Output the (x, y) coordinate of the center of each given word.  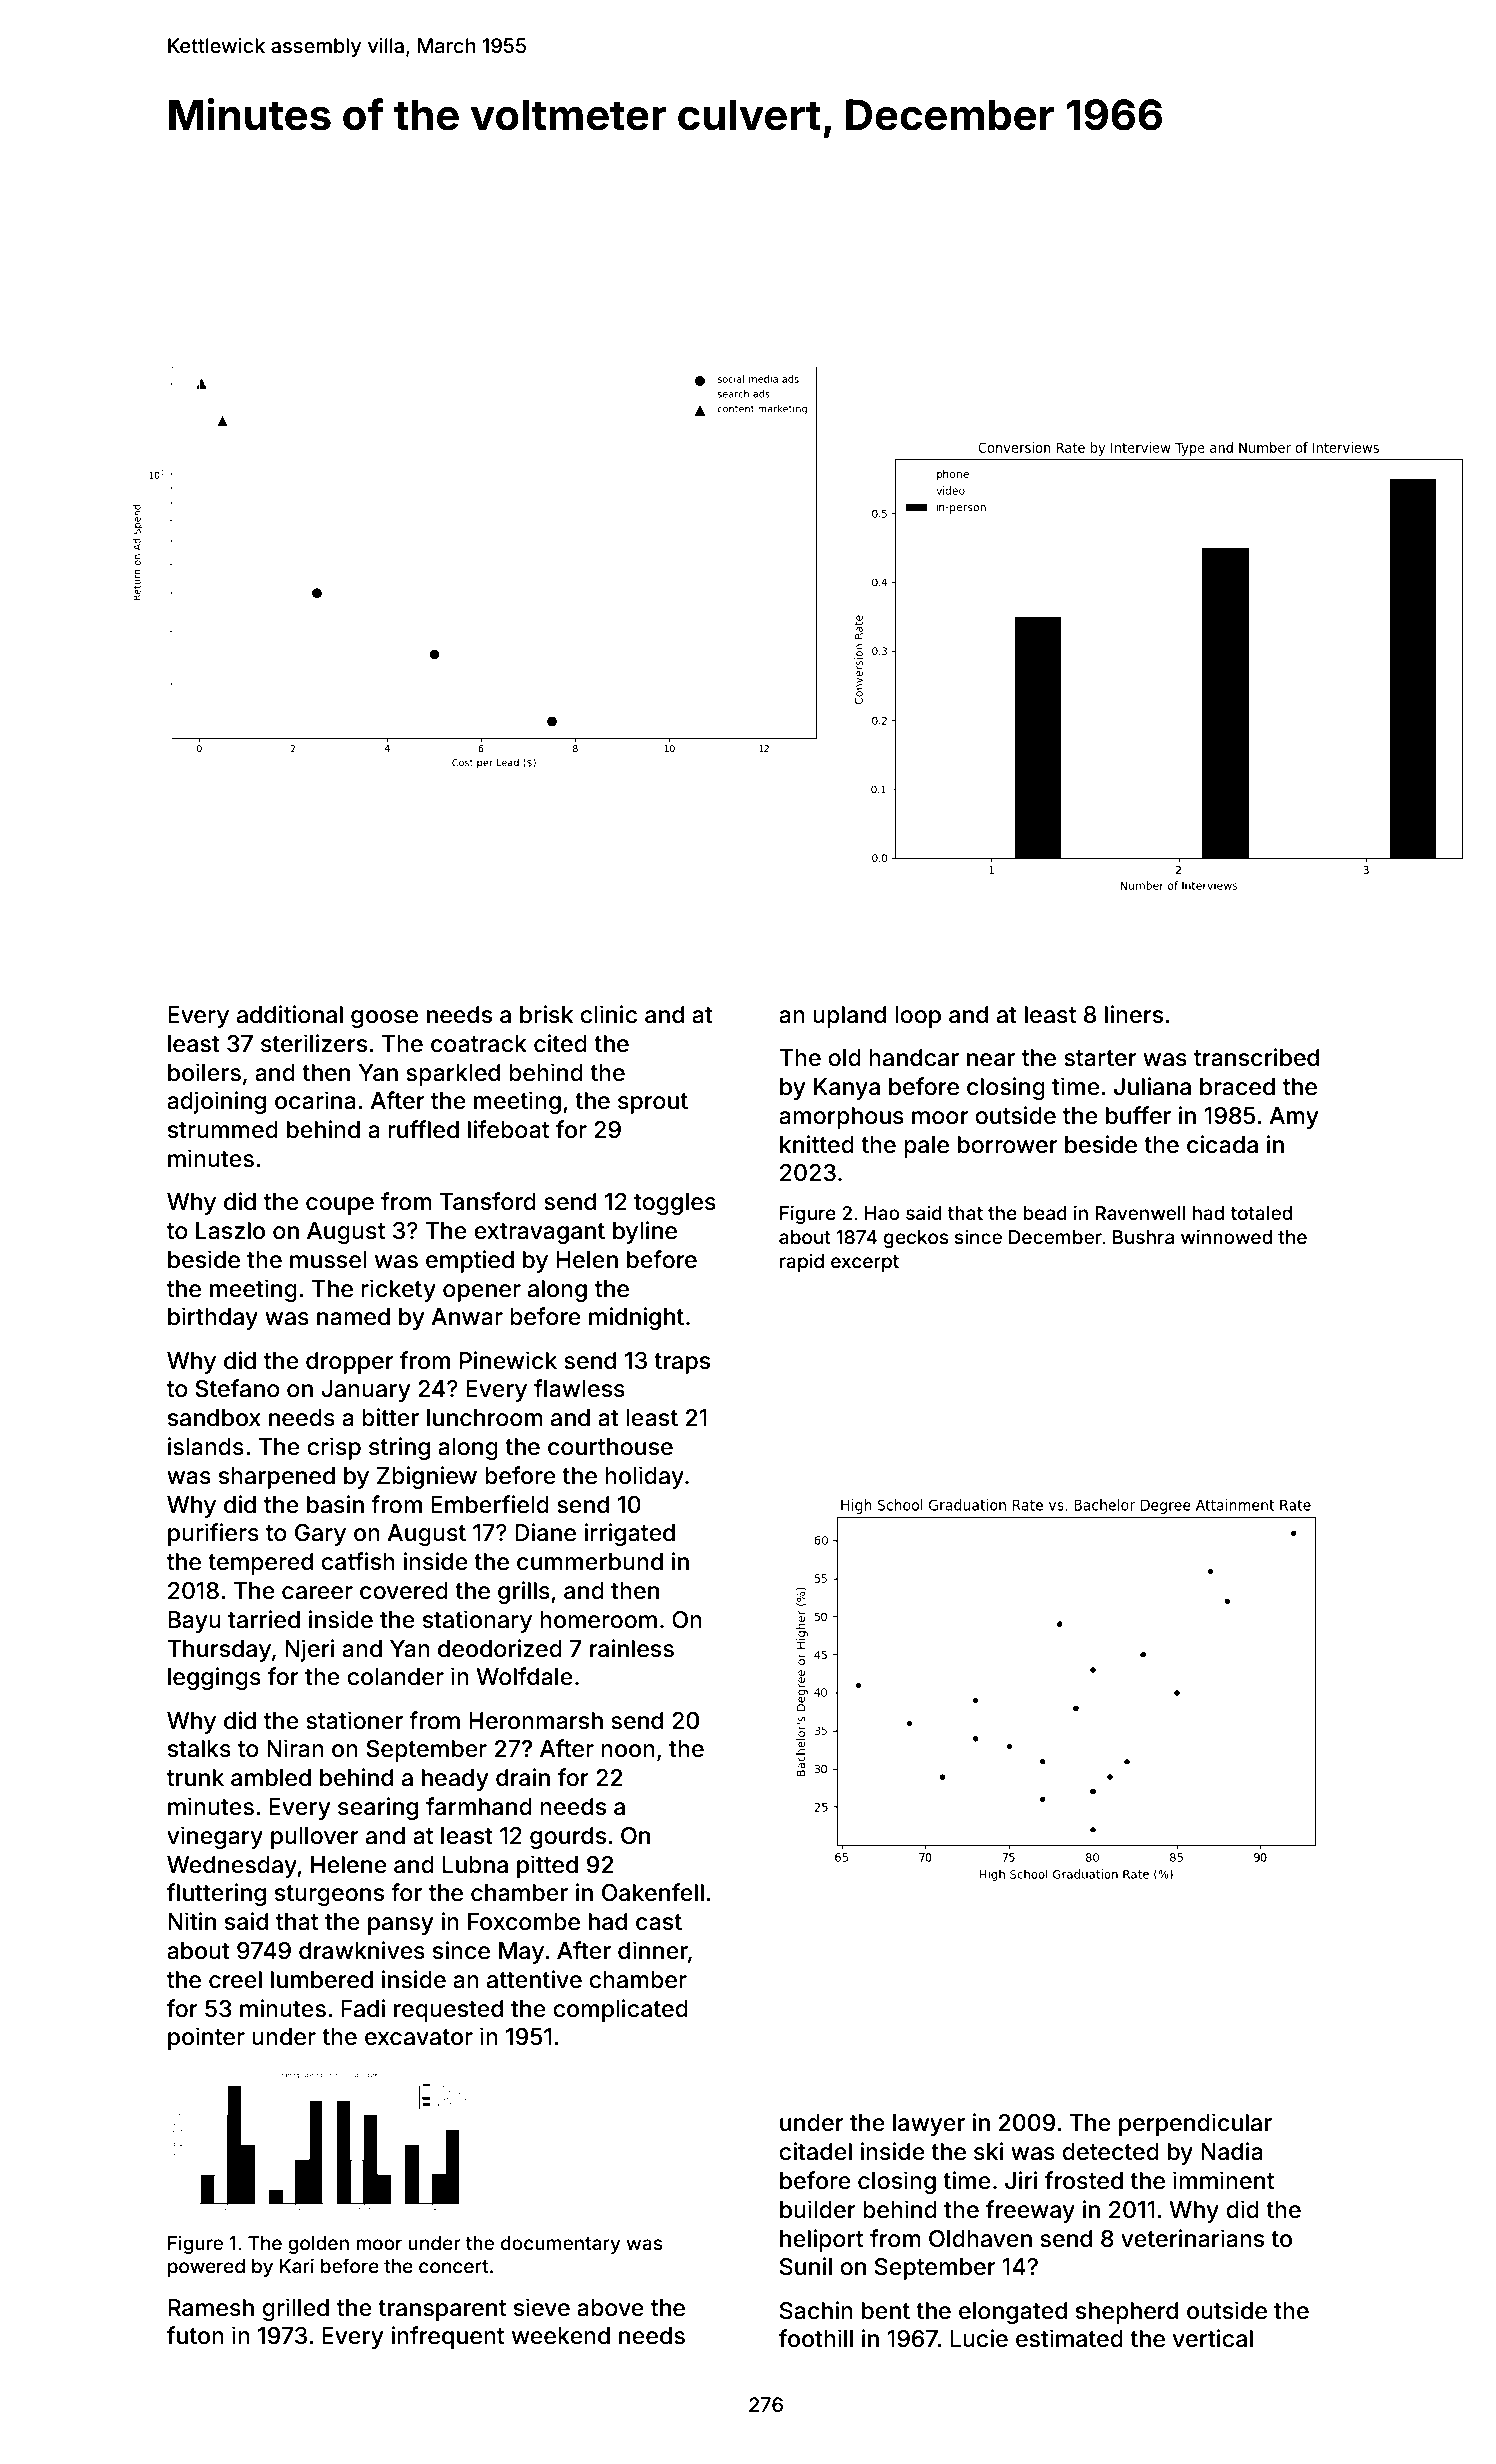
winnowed (1226, 1236)
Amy (1294, 1118)
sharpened (277, 1478)
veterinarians (1192, 2238)
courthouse (610, 1447)
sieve (542, 2307)
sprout (653, 1103)
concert (453, 2266)
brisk (546, 1014)
